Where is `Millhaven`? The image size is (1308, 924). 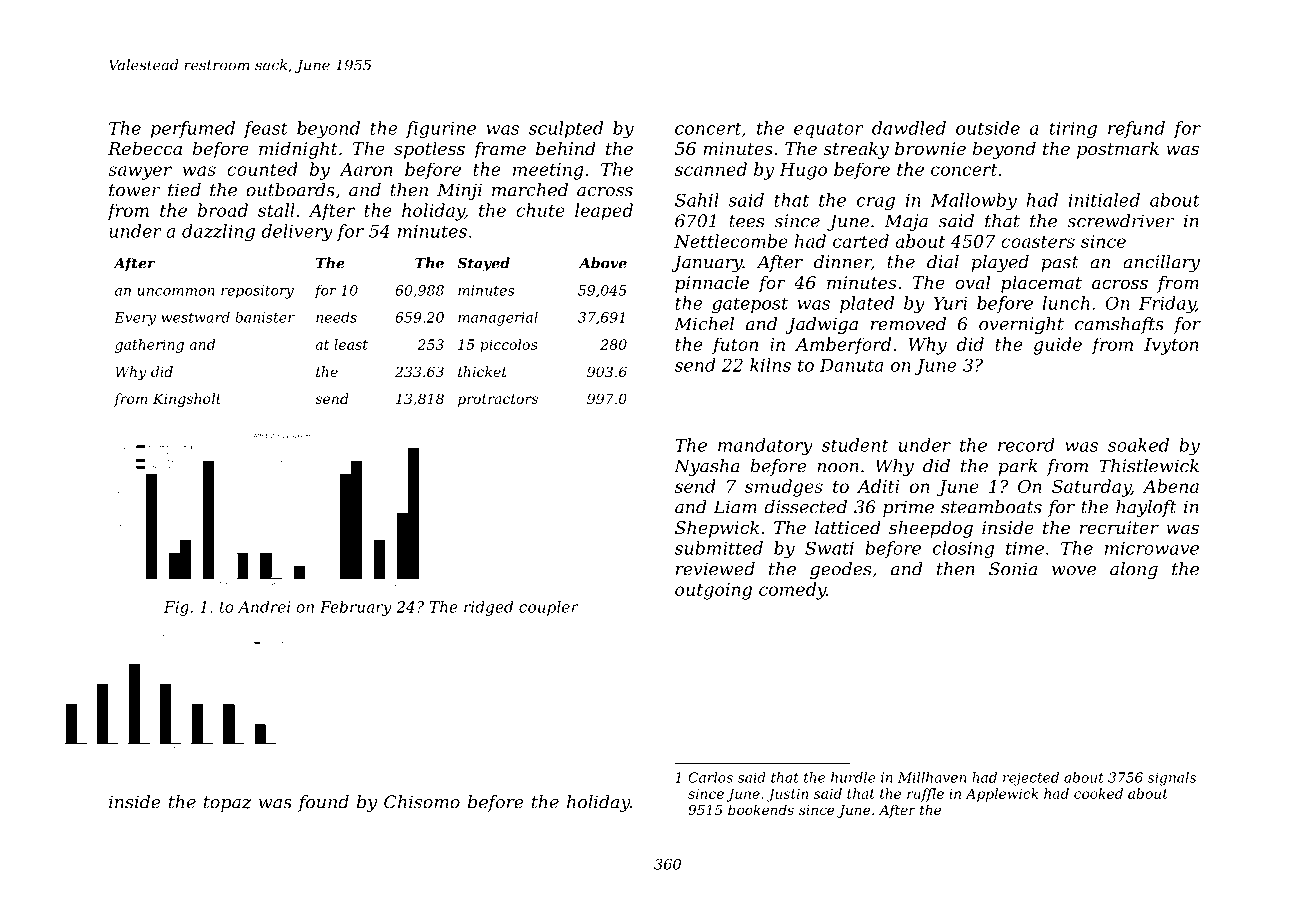
Millhaven is located at coordinates (932, 777).
